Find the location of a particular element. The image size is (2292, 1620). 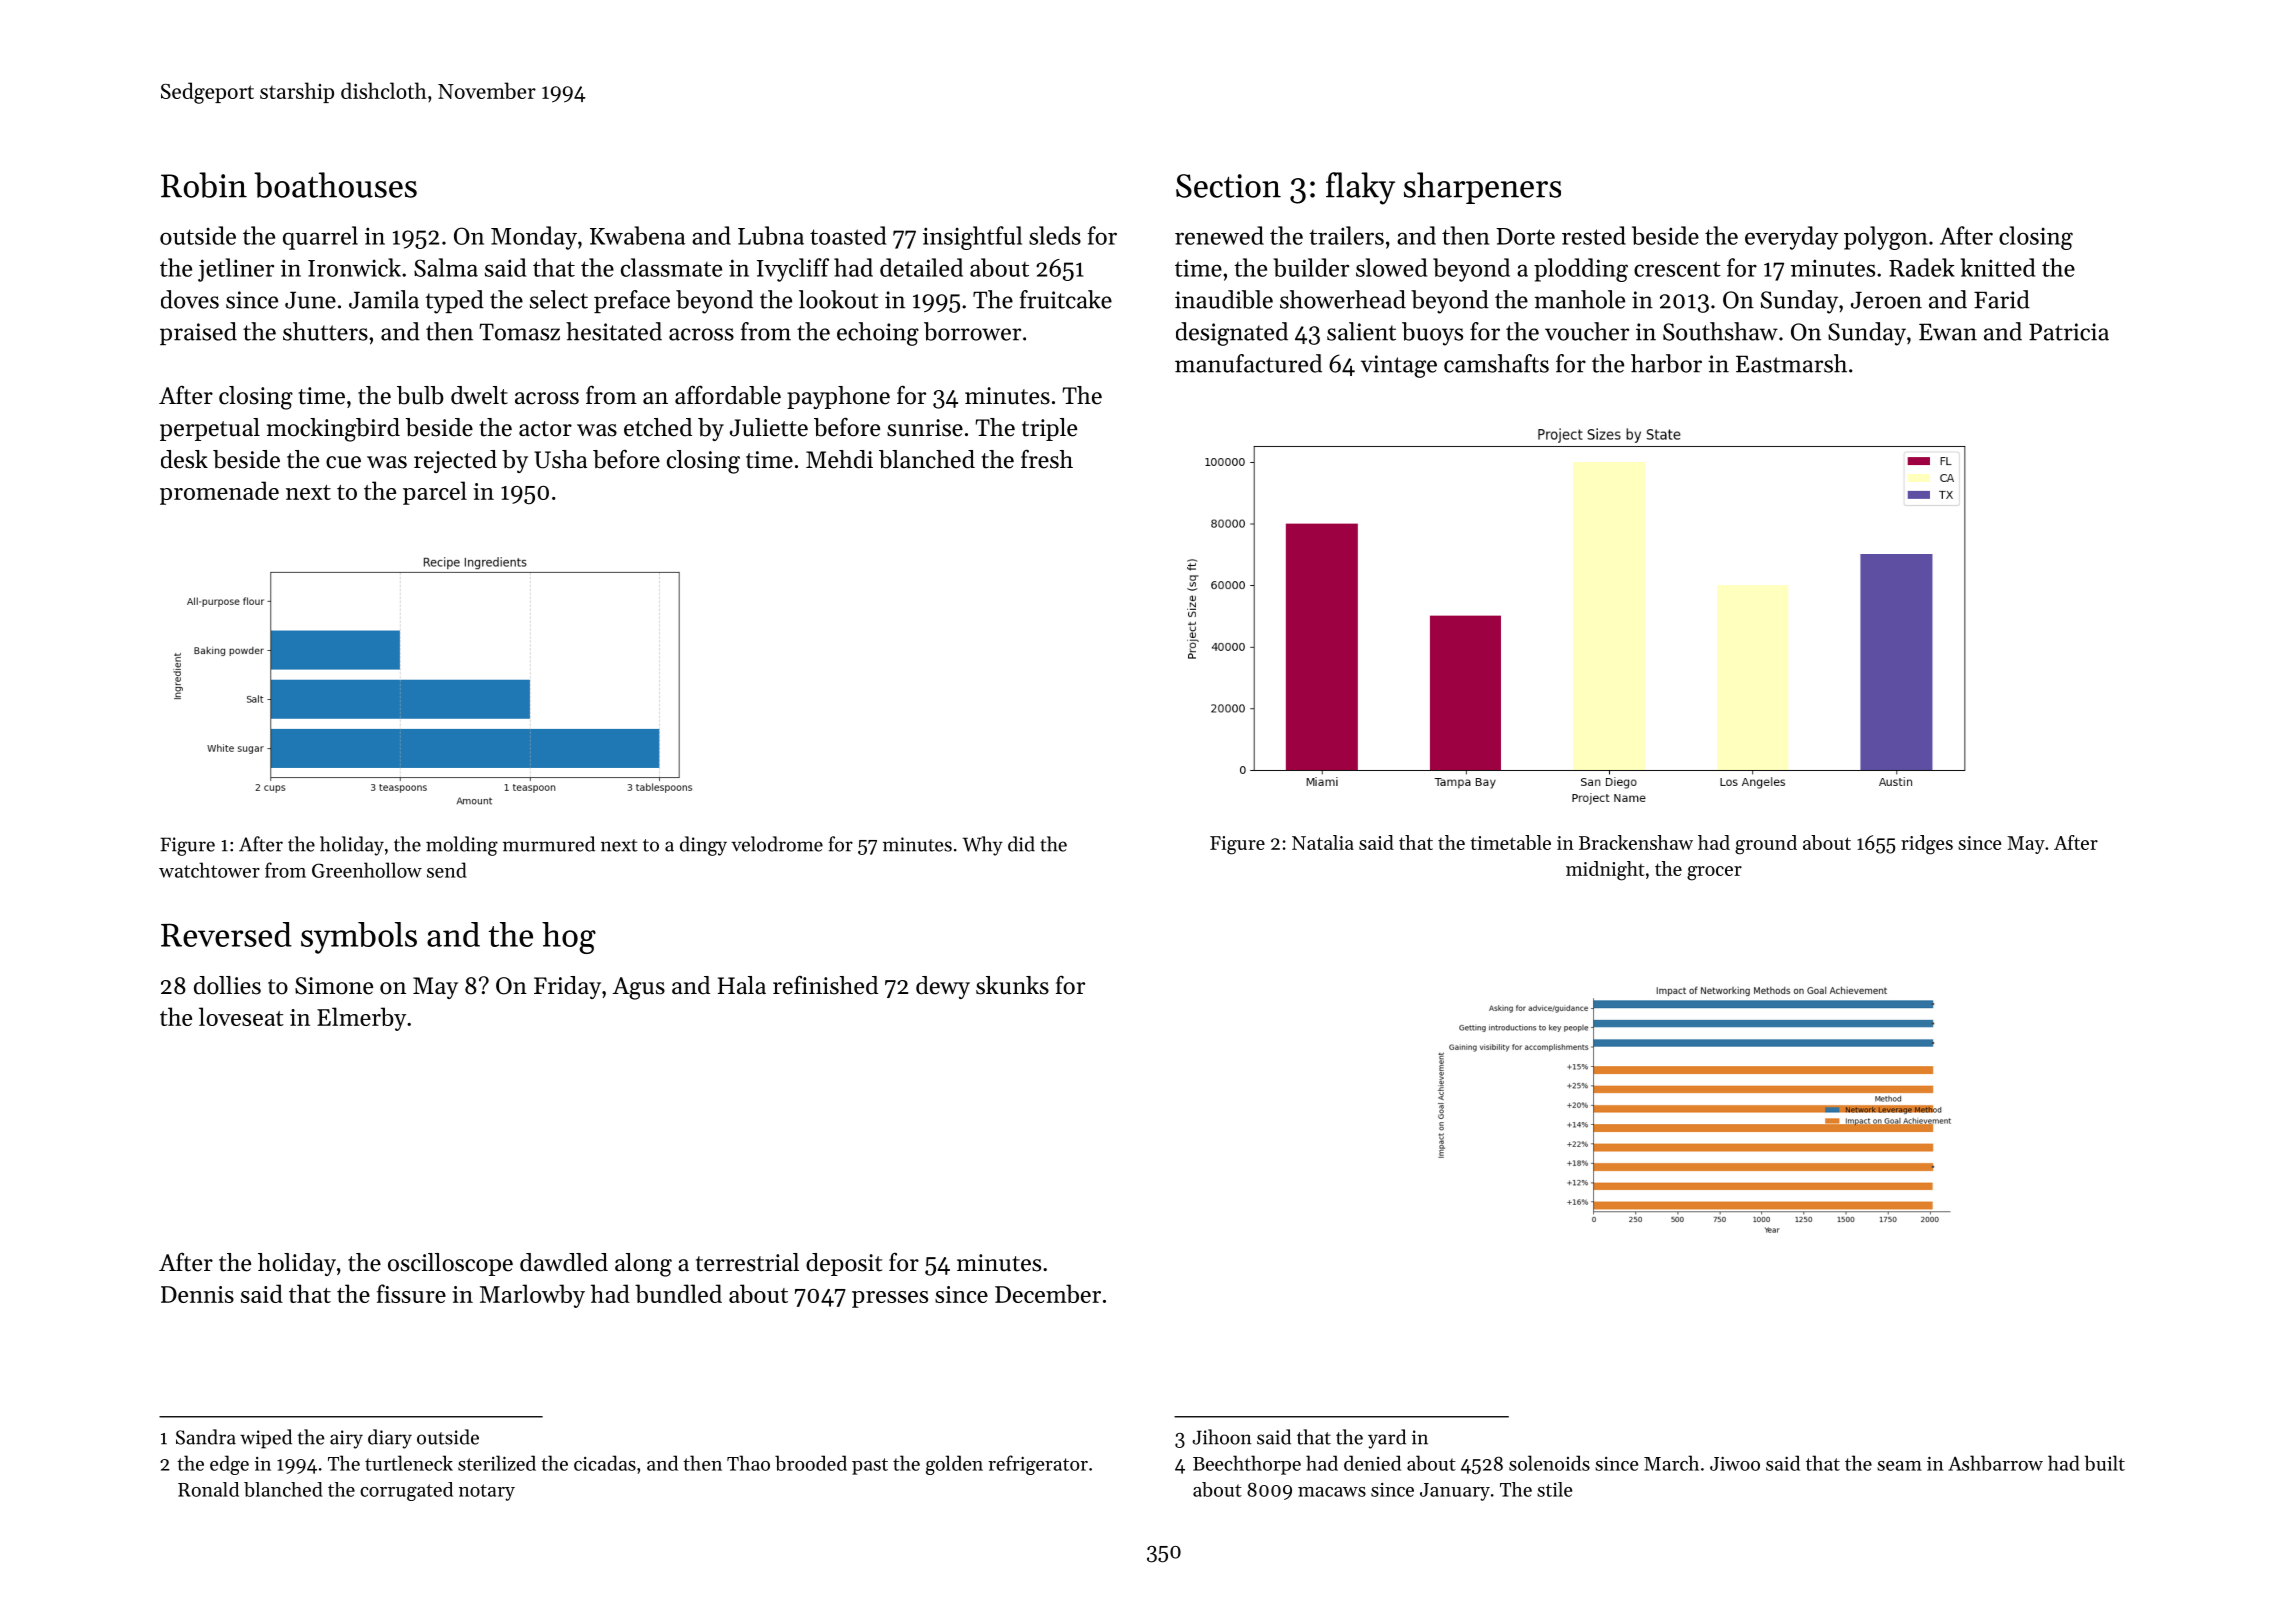

Jihoon is located at coordinates (1222, 1437).
